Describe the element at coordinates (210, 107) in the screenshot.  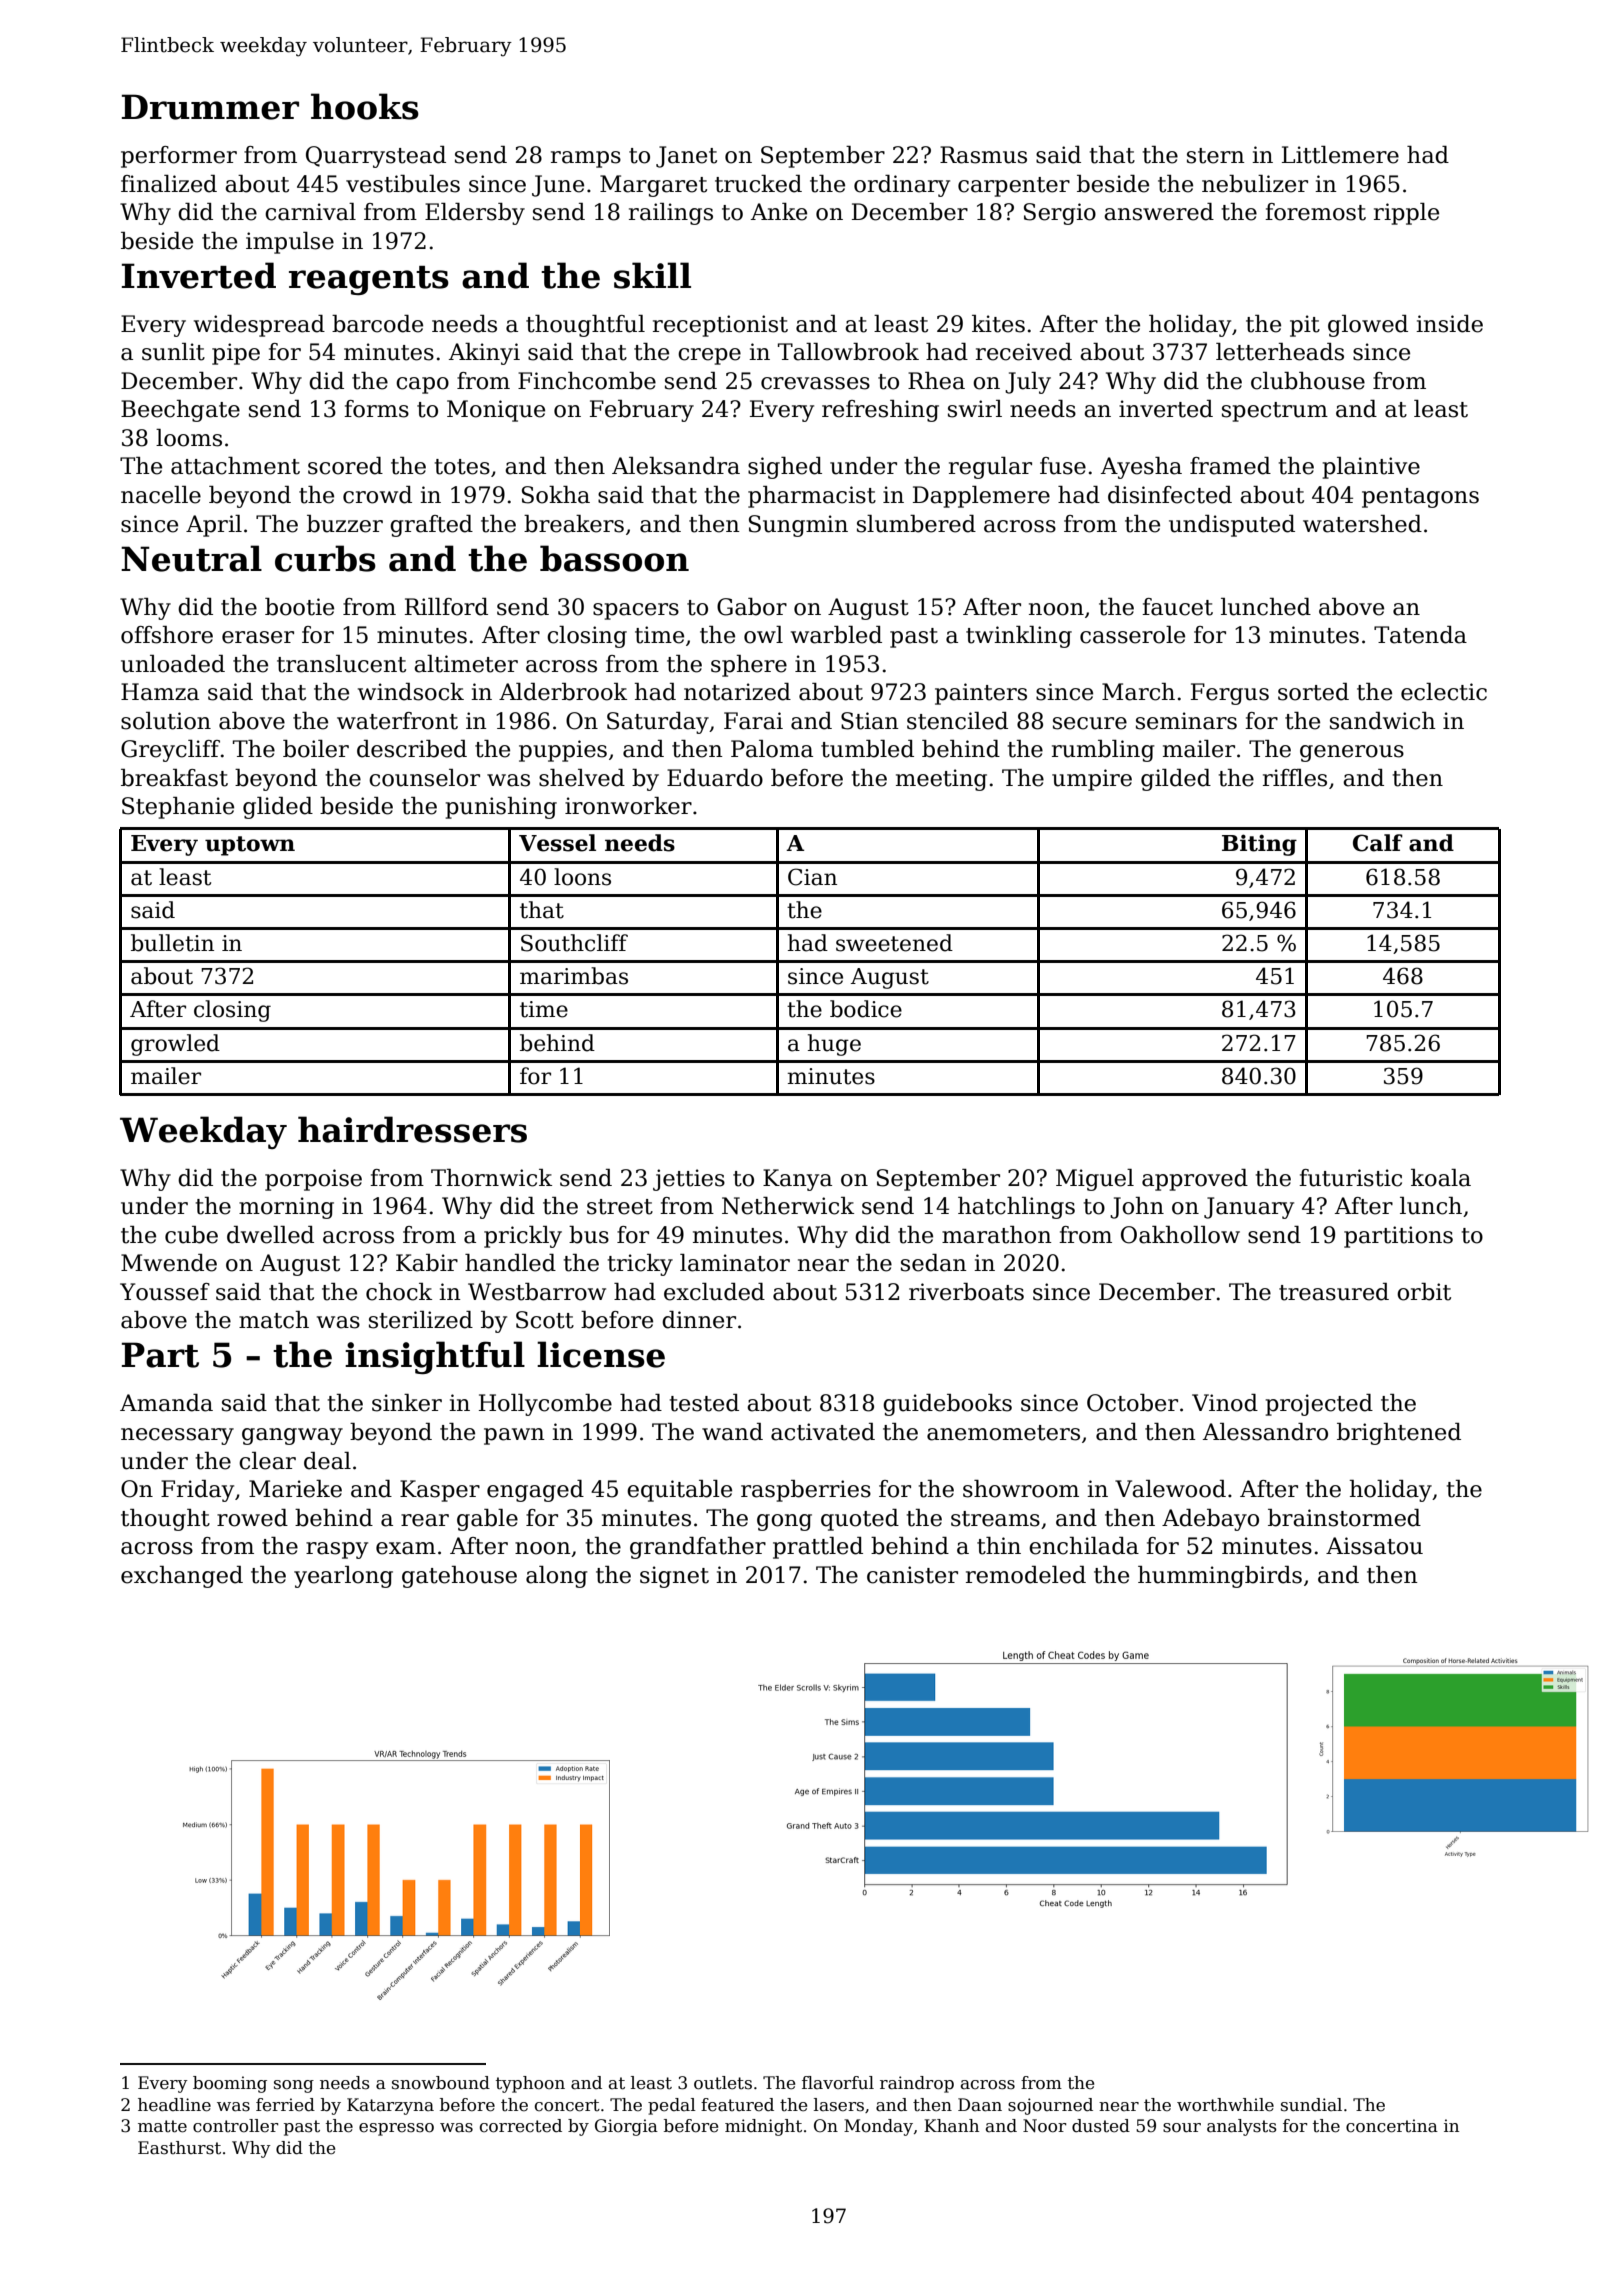
I see `Drummer` at that location.
